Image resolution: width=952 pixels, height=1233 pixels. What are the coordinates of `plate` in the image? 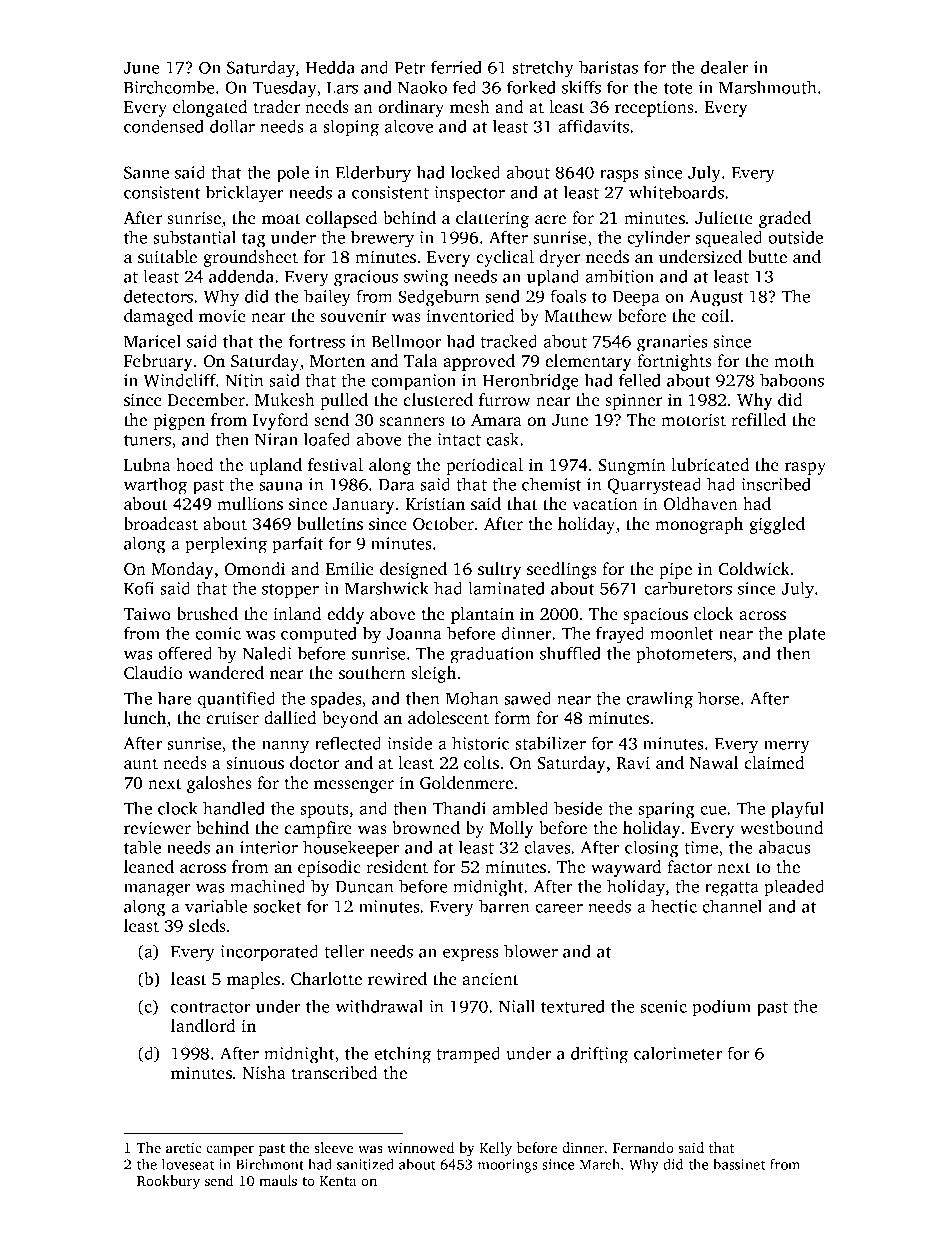 It's located at (807, 635).
